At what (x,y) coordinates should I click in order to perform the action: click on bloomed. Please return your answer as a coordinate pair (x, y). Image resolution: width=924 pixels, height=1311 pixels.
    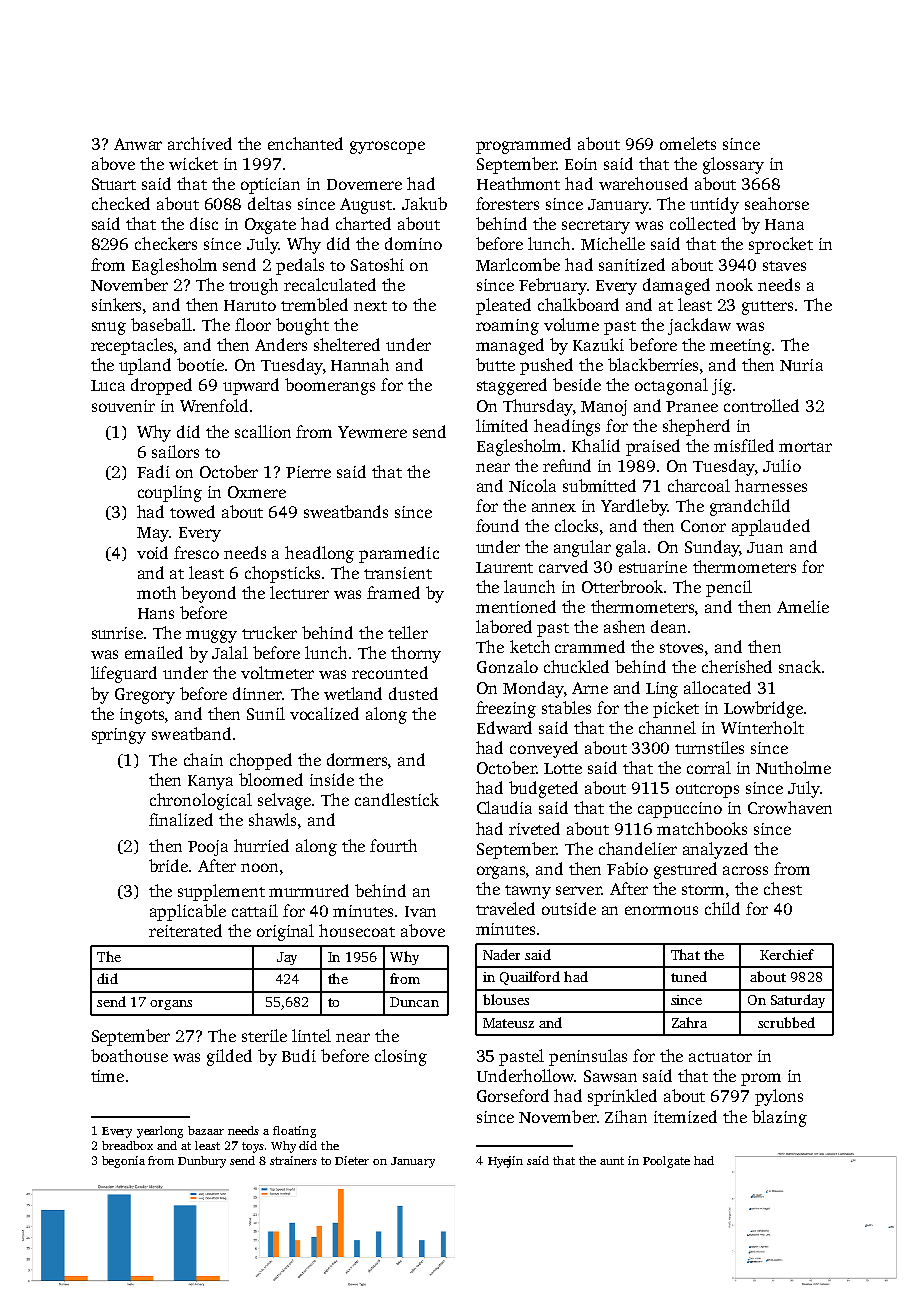
    Looking at the image, I should click on (271, 779).
